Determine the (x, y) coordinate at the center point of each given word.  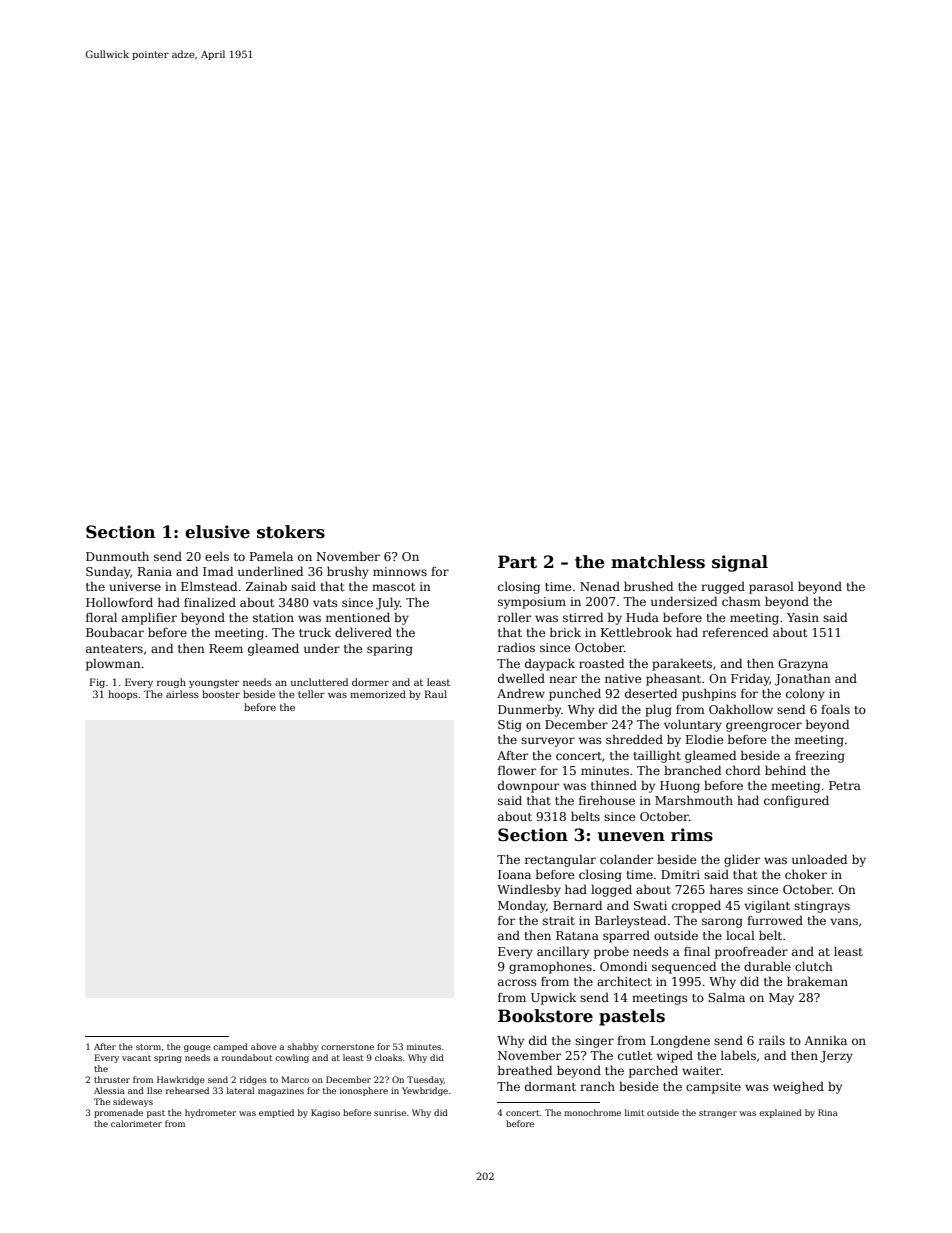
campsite (713, 1088)
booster (221, 694)
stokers (291, 532)
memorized (378, 694)
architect (624, 981)
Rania (155, 571)
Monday (522, 906)
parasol (771, 587)
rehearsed (187, 1090)
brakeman (817, 981)
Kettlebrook (636, 632)
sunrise (390, 1113)
